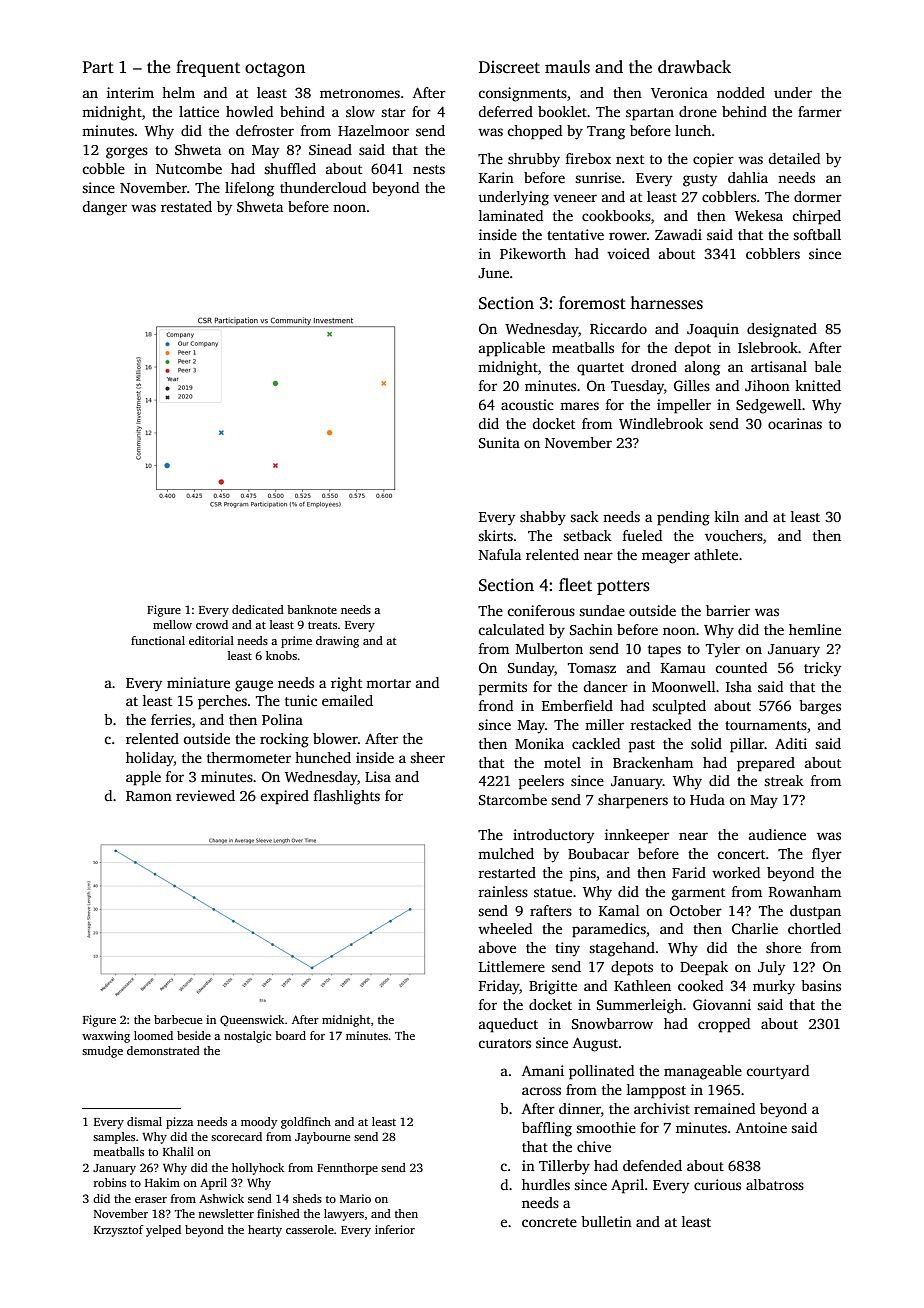  I want to click on sharpeners, so click(633, 801).
